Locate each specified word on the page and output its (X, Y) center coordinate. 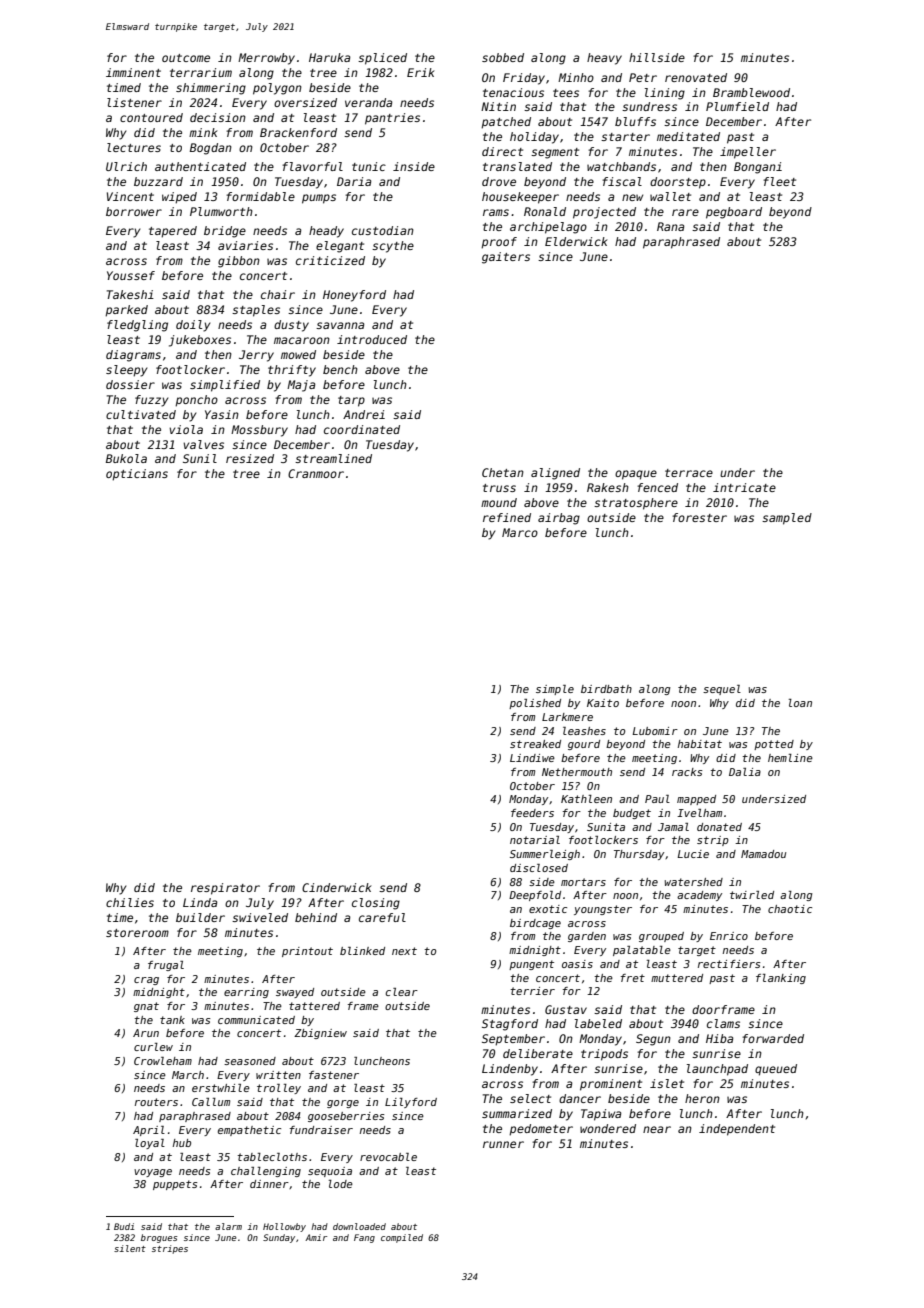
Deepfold (535, 896)
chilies (130, 902)
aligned (555, 474)
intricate (744, 487)
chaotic (790, 909)
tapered (173, 232)
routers (156, 1102)
